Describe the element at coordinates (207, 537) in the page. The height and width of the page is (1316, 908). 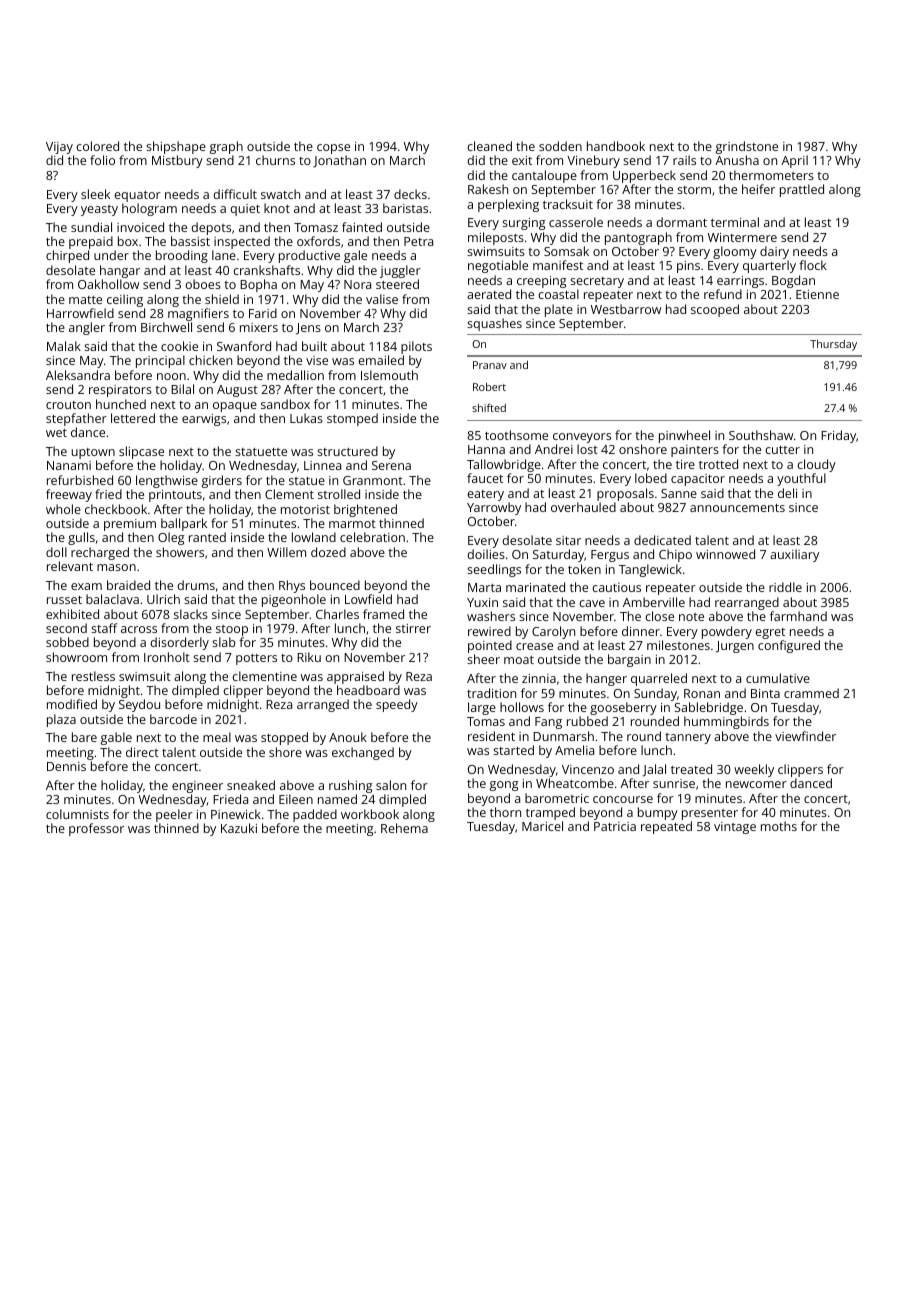
I see `ranted` at that location.
